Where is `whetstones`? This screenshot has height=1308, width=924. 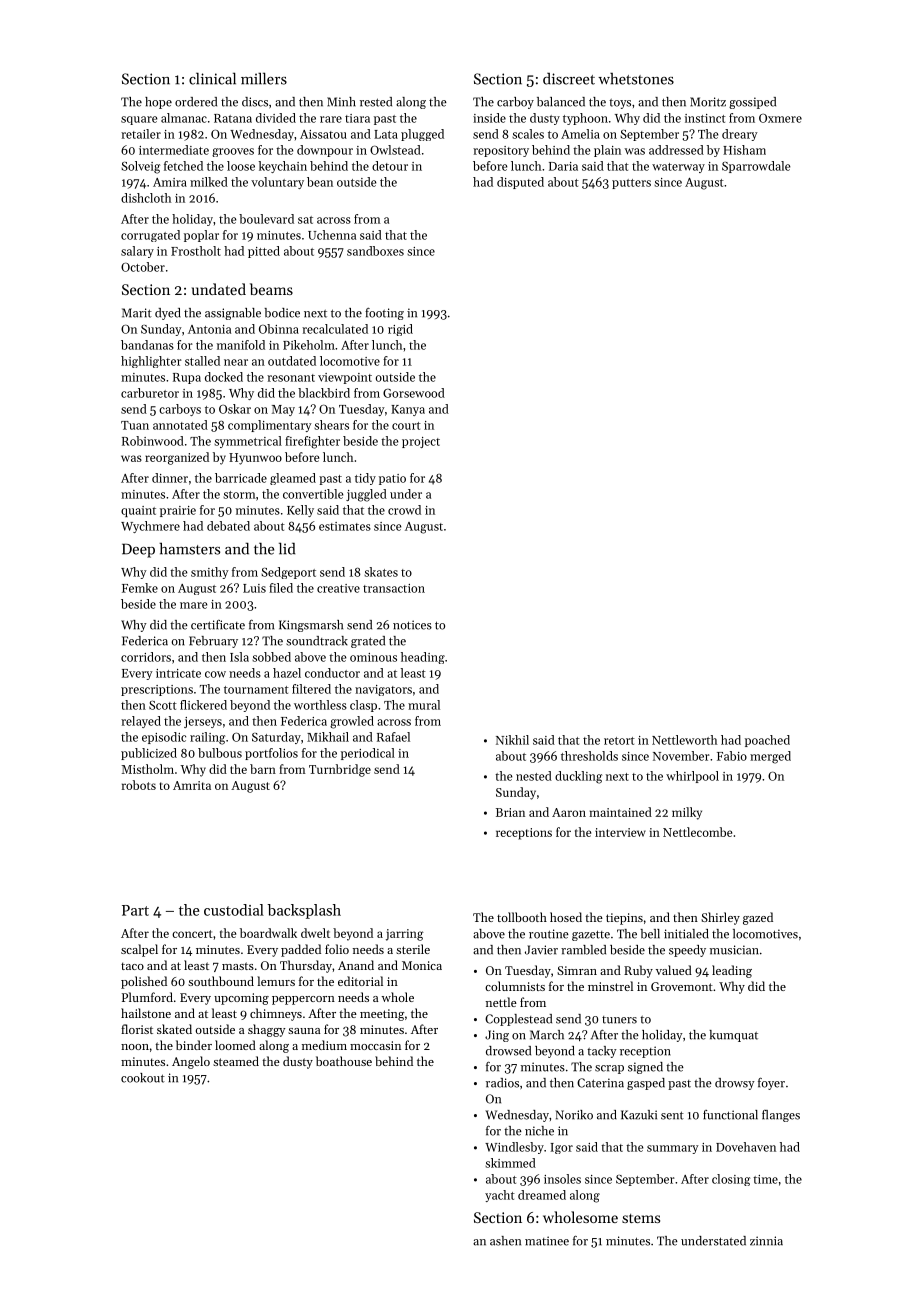
whetstones is located at coordinates (636, 79).
